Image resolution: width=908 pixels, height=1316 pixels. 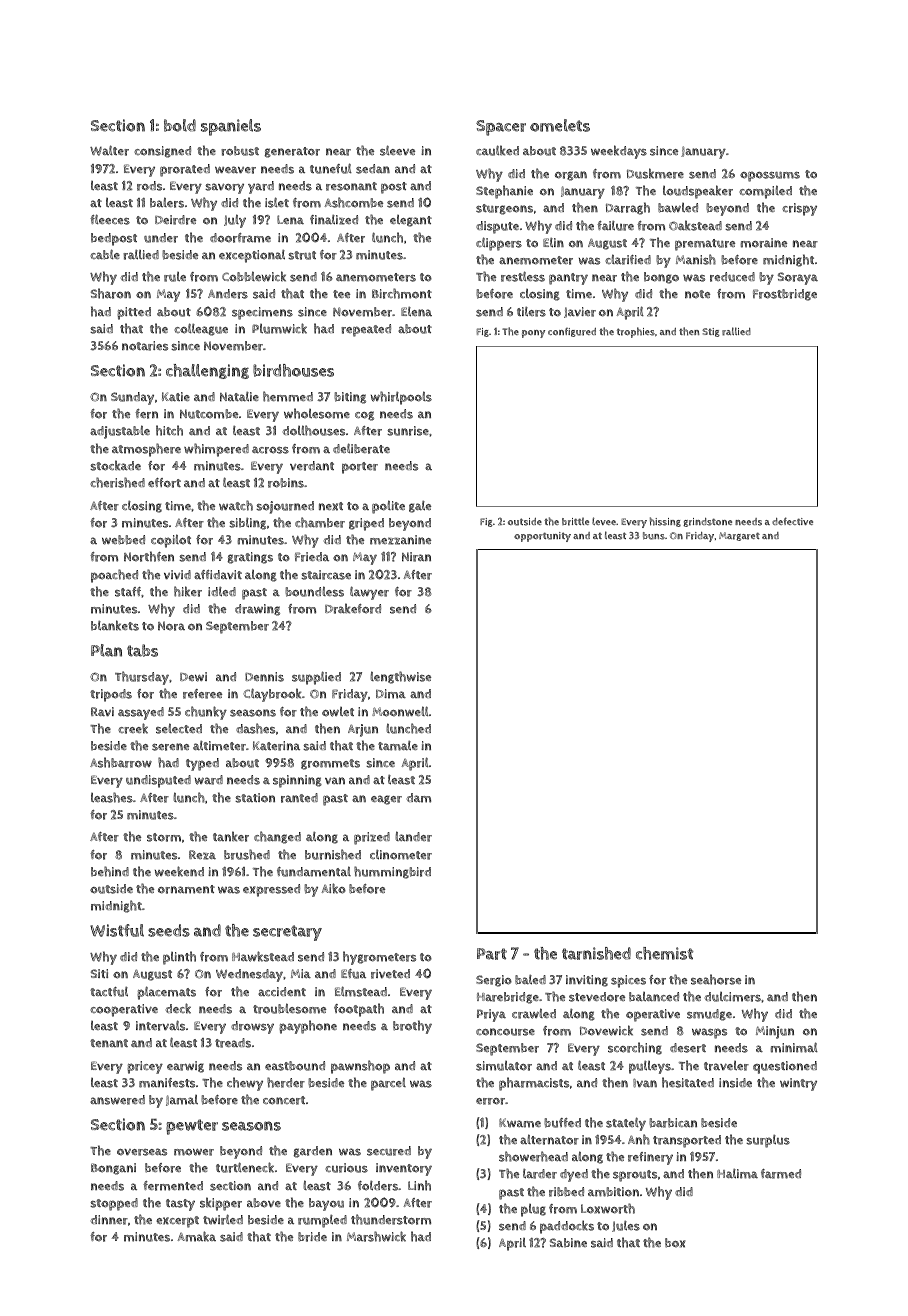 What do you see at coordinates (397, 150) in the page?
I see `sleeve` at bounding box center [397, 150].
